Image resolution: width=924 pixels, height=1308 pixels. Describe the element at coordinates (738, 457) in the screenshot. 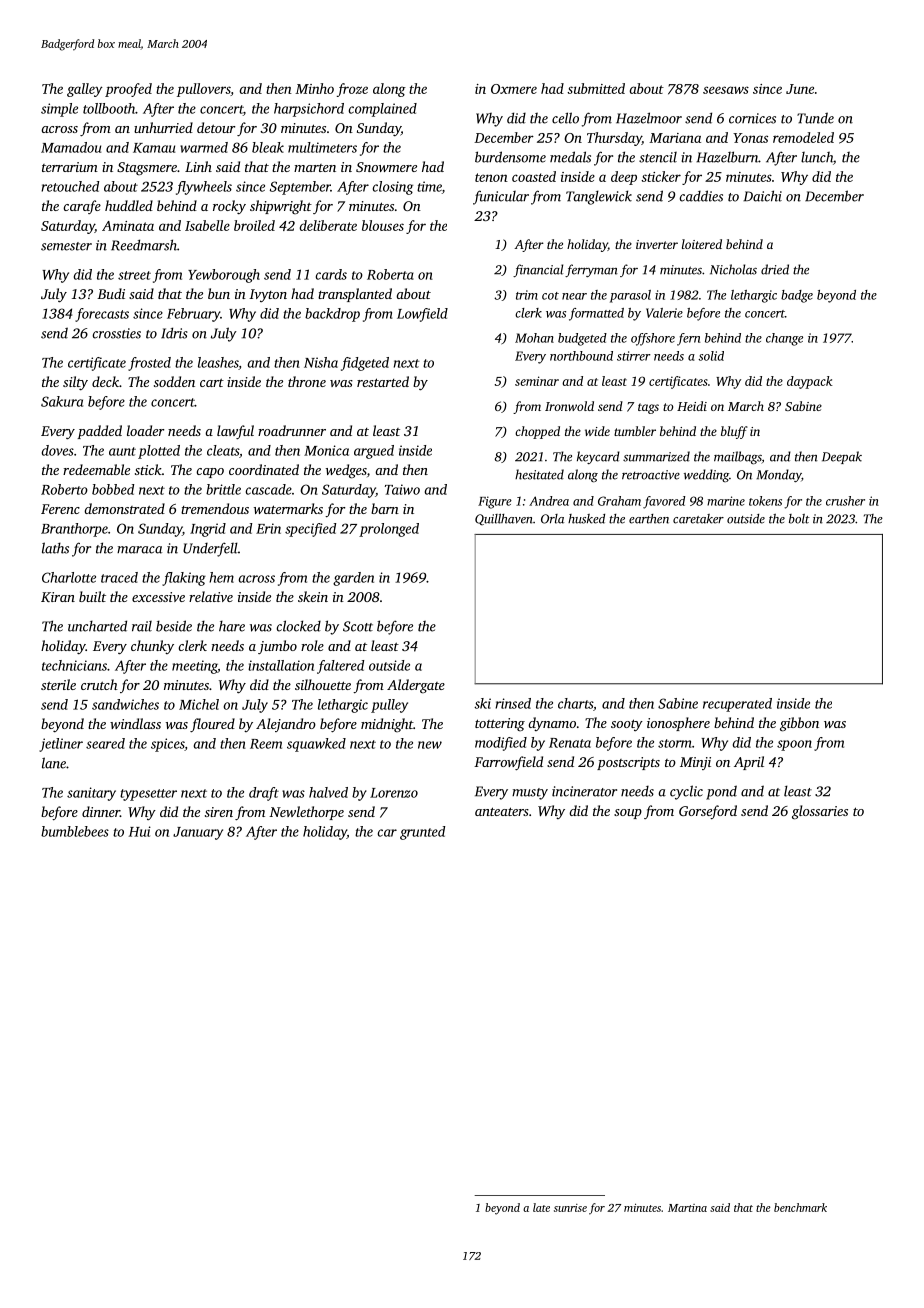

I see `mailbags` at that location.
